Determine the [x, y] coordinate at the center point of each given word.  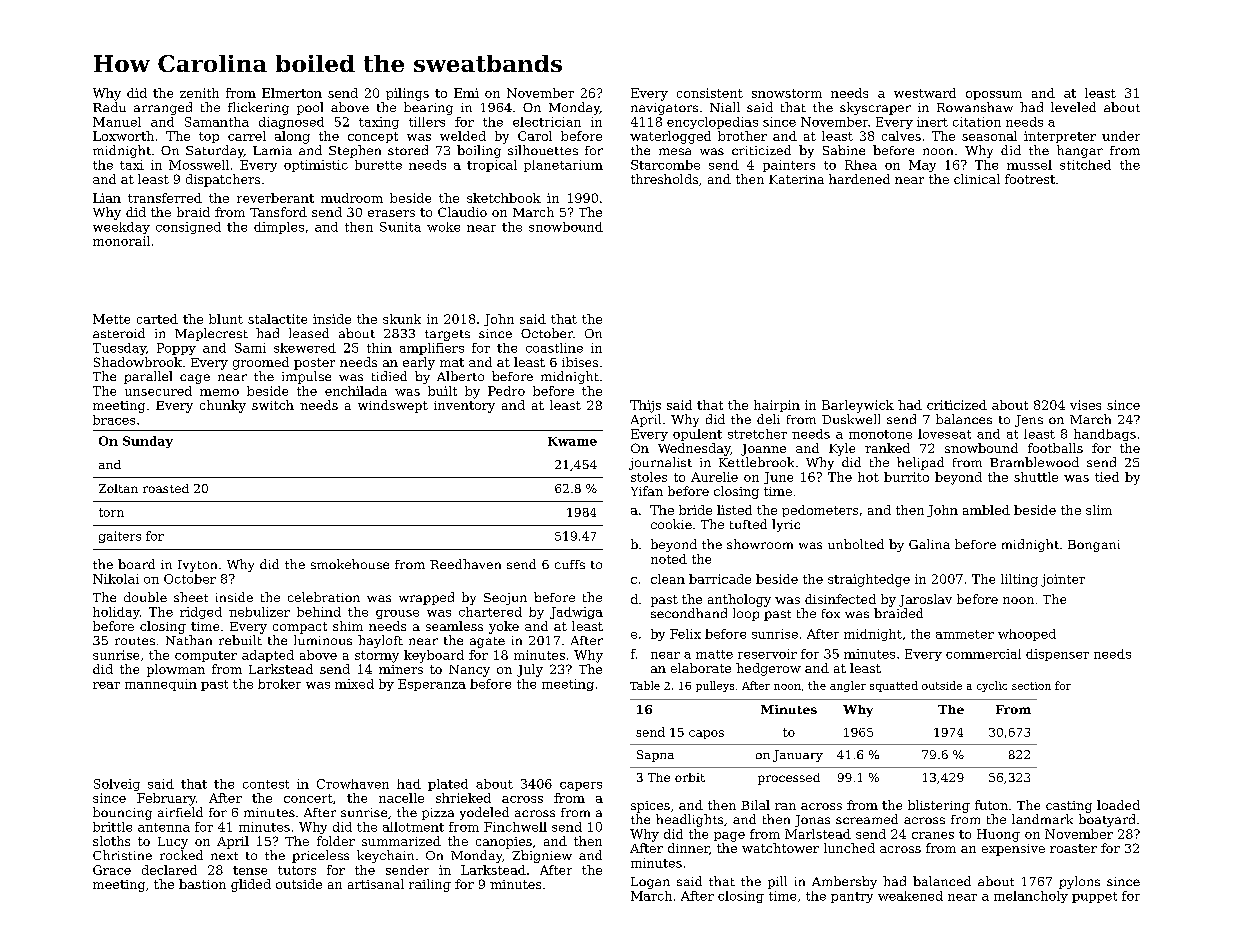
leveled [1073, 107]
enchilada [356, 391]
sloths [111, 841]
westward [925, 93]
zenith [199, 93]
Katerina [796, 179]
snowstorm [787, 93]
